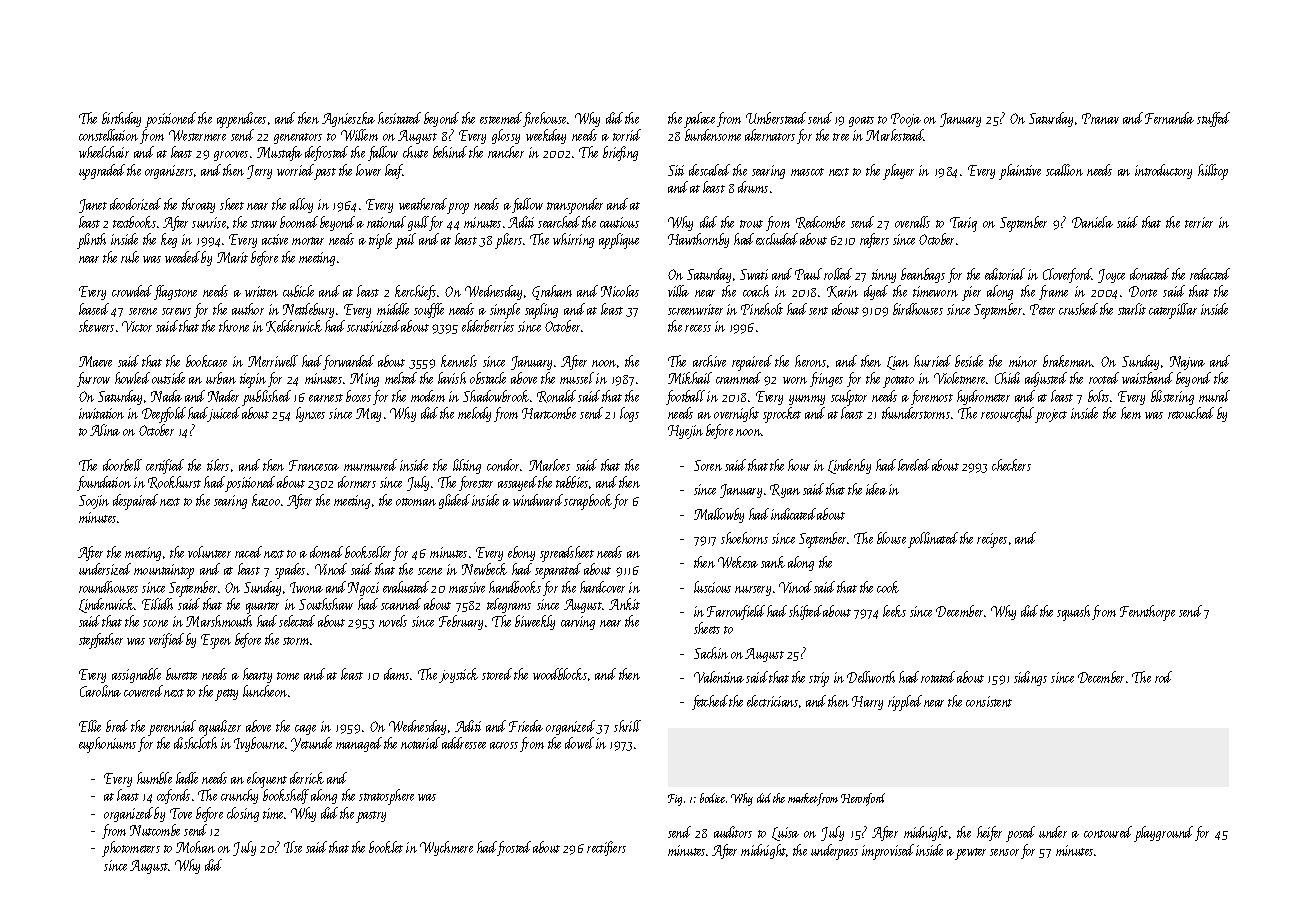  What do you see at coordinates (107, 745) in the screenshot?
I see `euphoniums` at bounding box center [107, 745].
